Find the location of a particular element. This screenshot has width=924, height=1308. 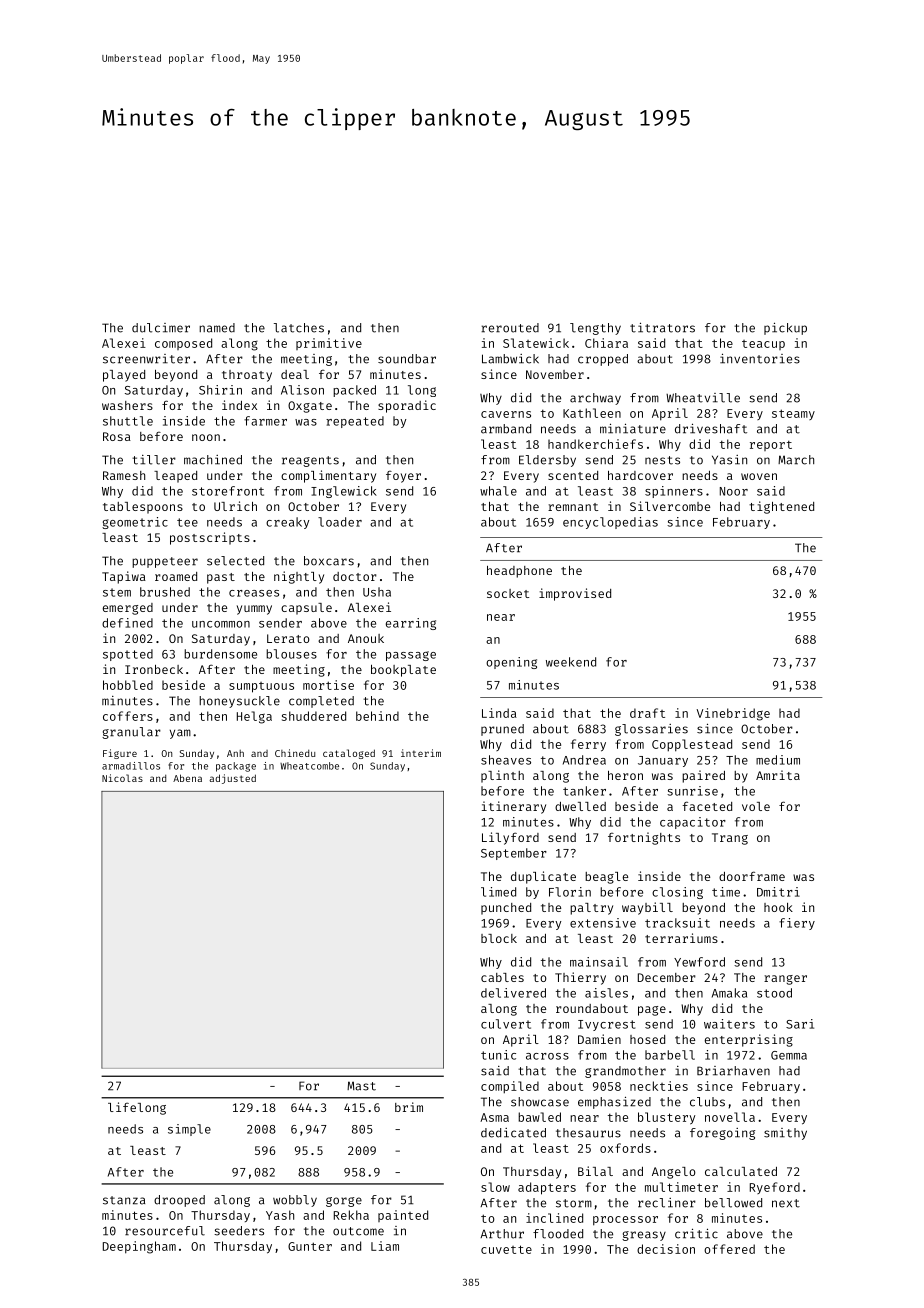

Abena is located at coordinates (187, 778).
